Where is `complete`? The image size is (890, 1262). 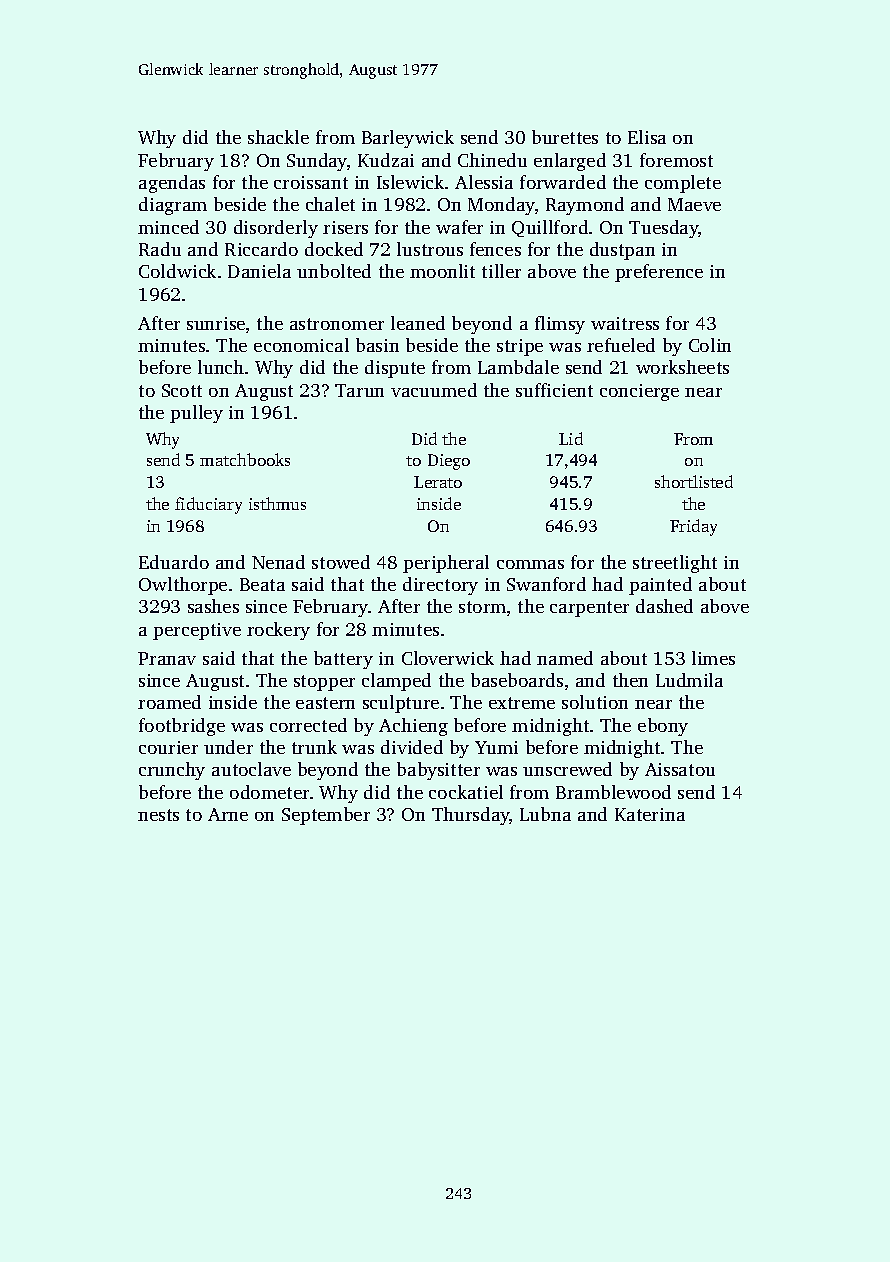 complete is located at coordinates (683, 184).
